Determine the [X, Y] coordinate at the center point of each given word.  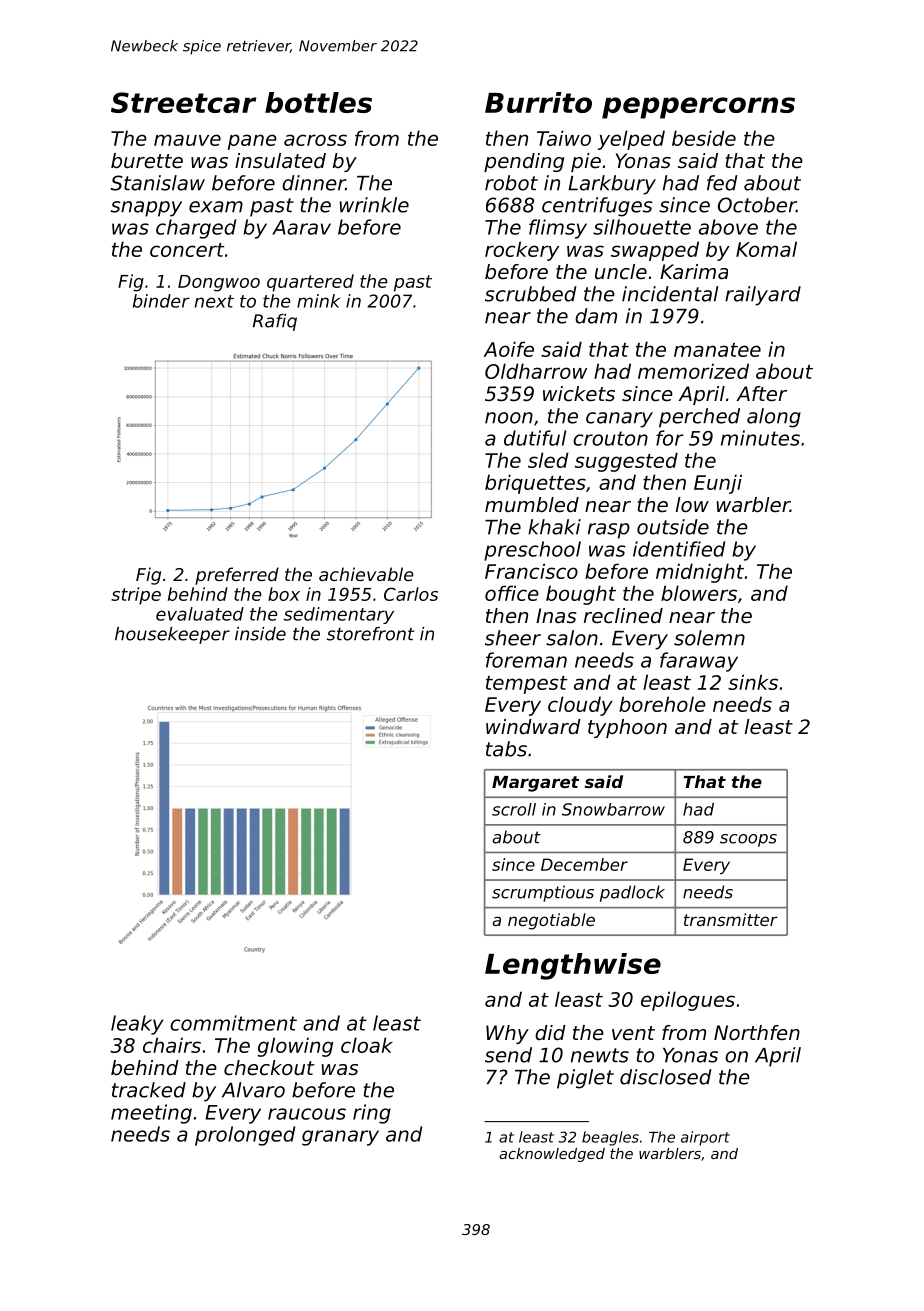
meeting [151, 1114]
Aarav [301, 227]
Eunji [718, 484]
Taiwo [564, 138]
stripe [136, 596]
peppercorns [698, 108]
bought [581, 595]
